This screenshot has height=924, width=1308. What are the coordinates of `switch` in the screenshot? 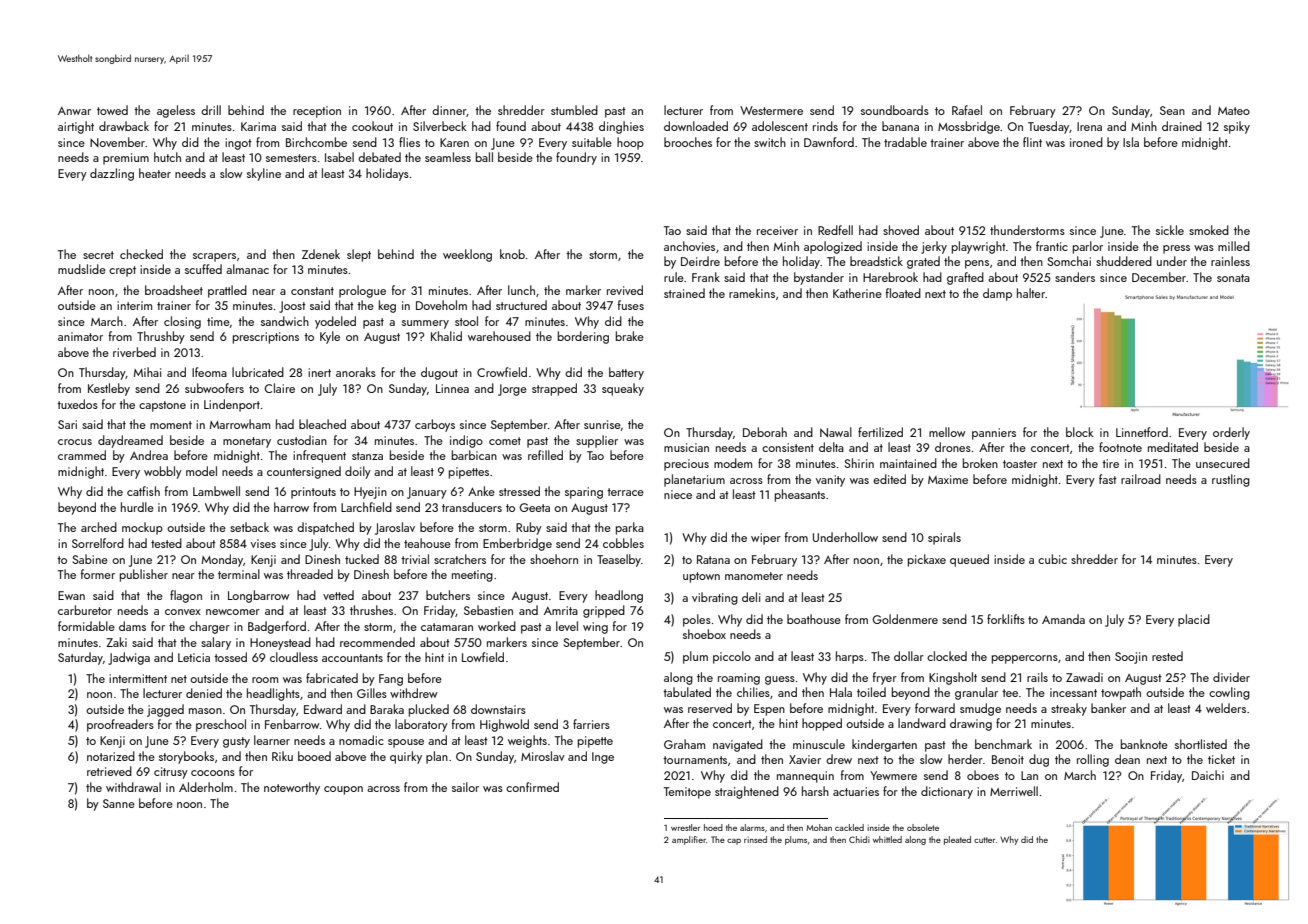 It's located at (770, 142).
